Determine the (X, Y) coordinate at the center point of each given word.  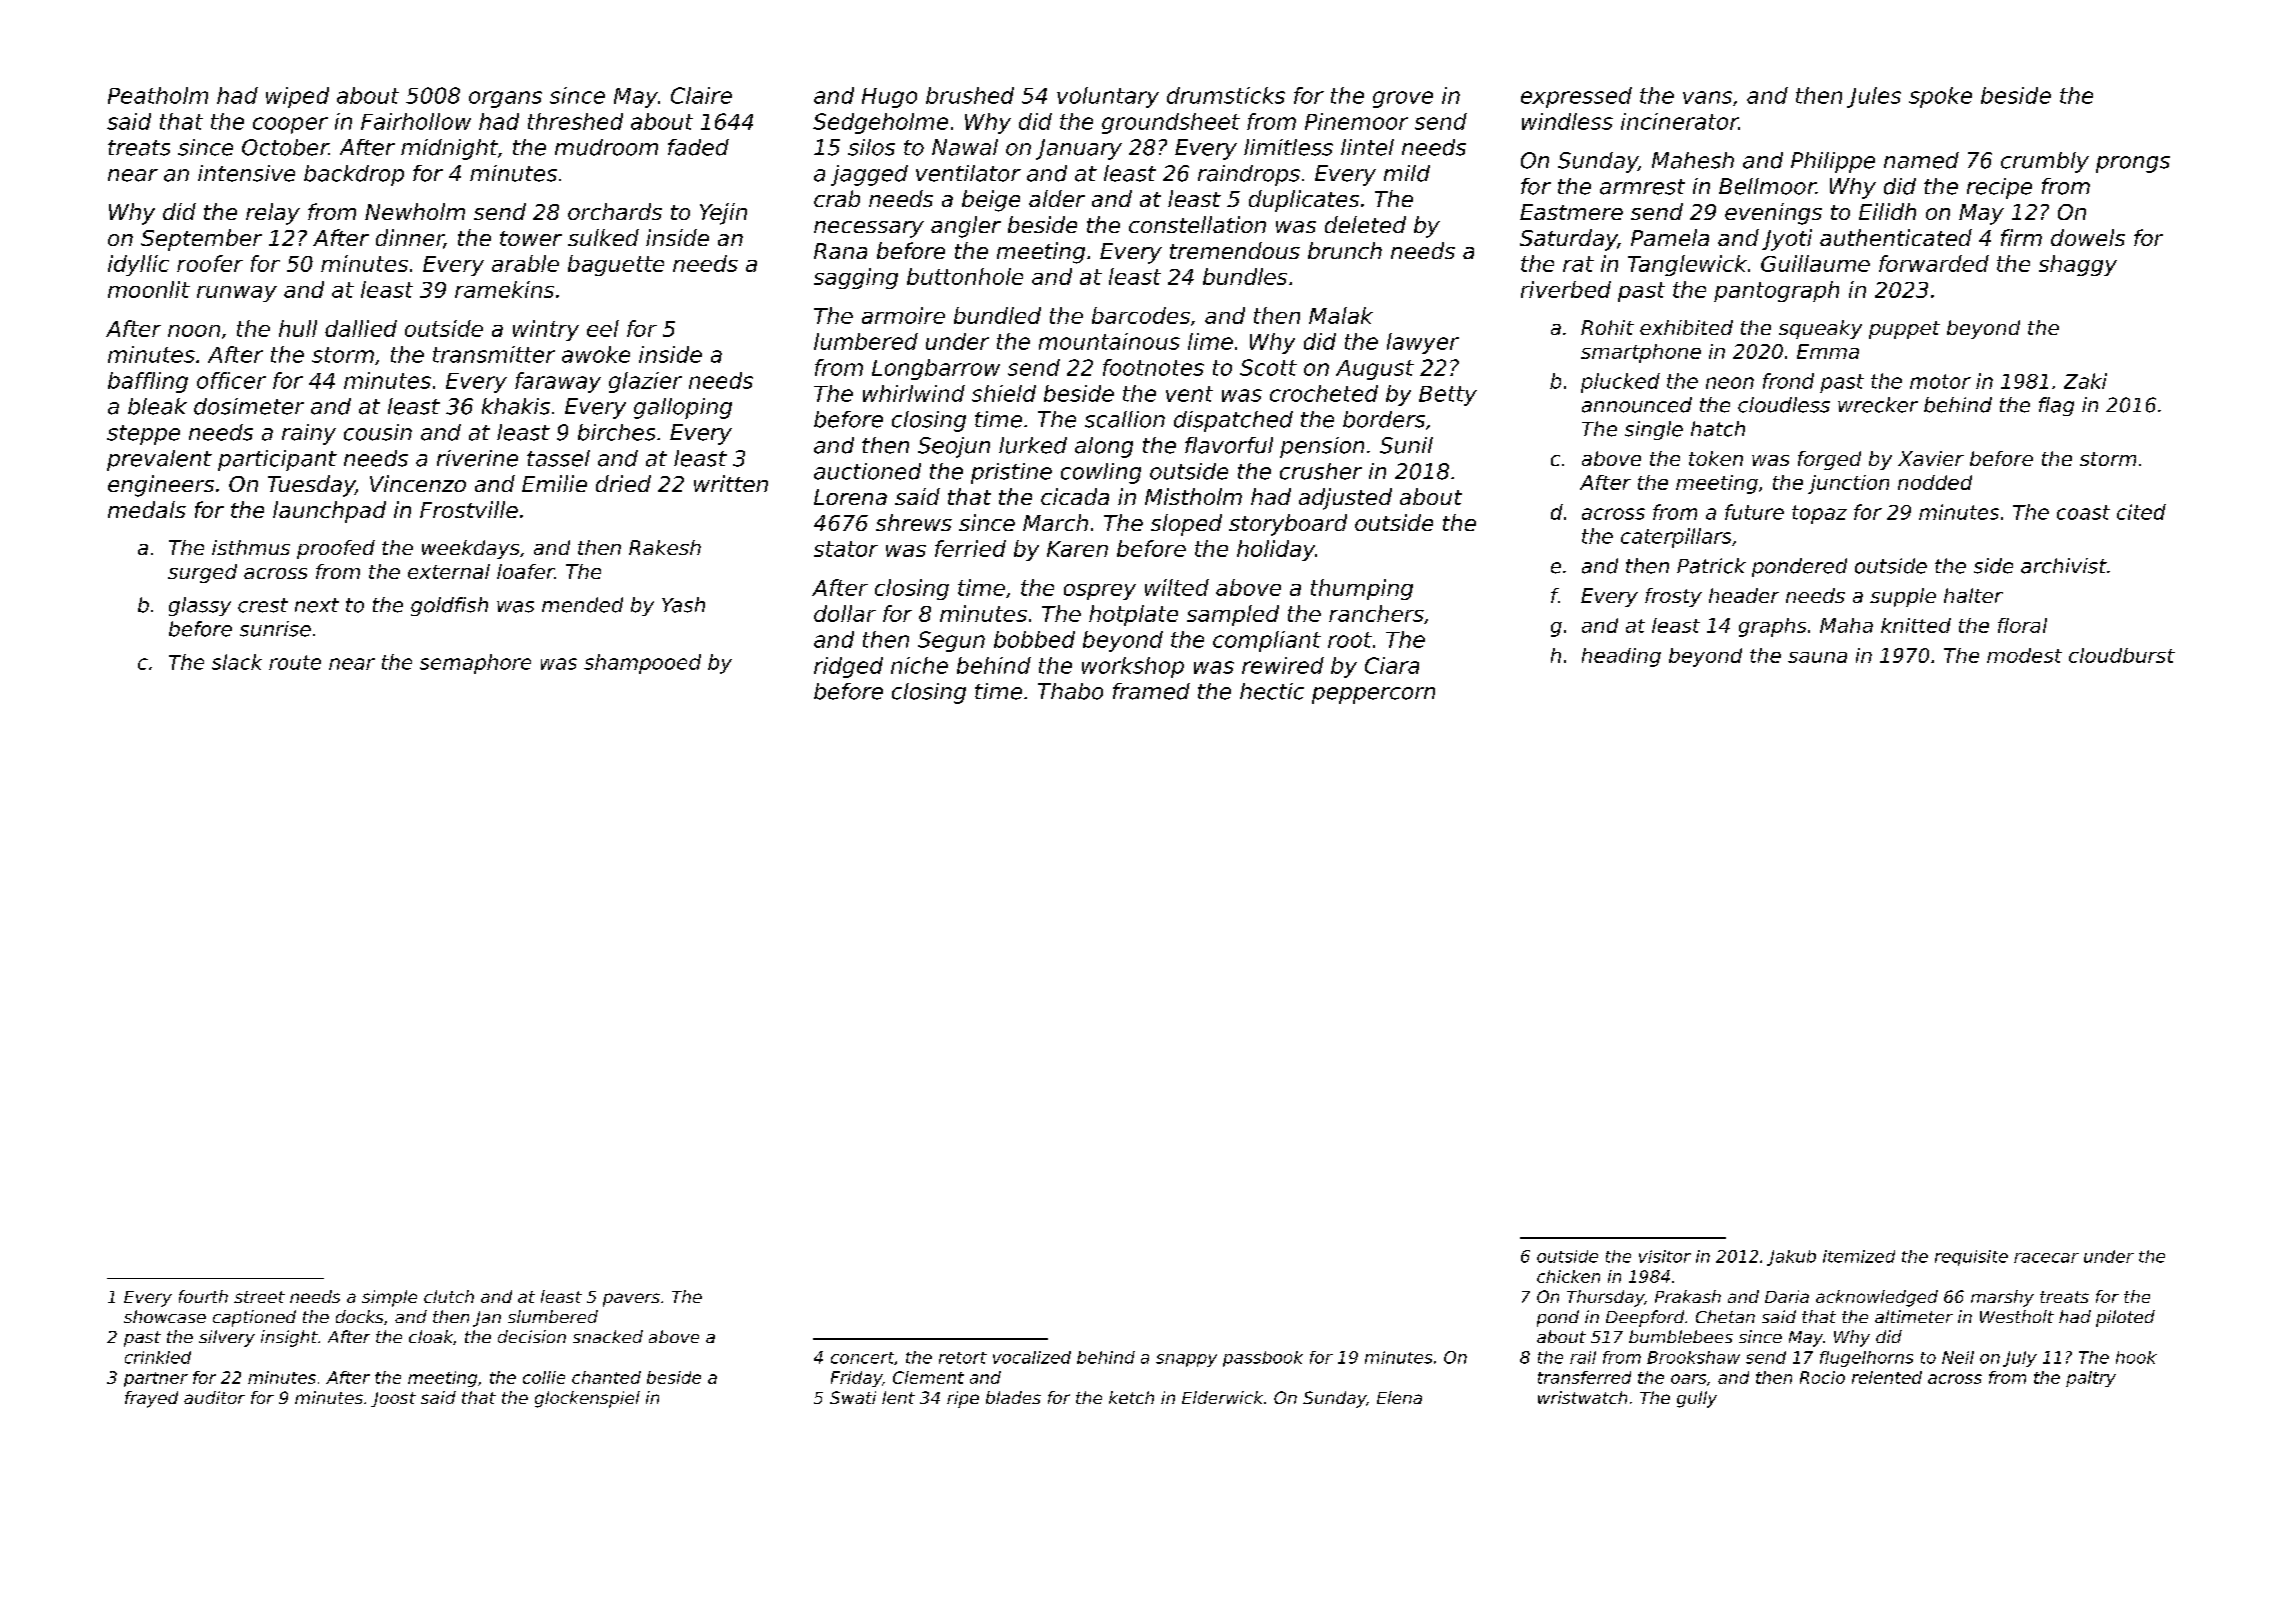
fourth (203, 1296)
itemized (1859, 1256)
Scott (1268, 367)
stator (846, 549)
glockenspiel (587, 1399)
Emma (1828, 351)
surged (202, 573)
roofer (210, 263)
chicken (1568, 1276)
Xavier (1931, 458)
